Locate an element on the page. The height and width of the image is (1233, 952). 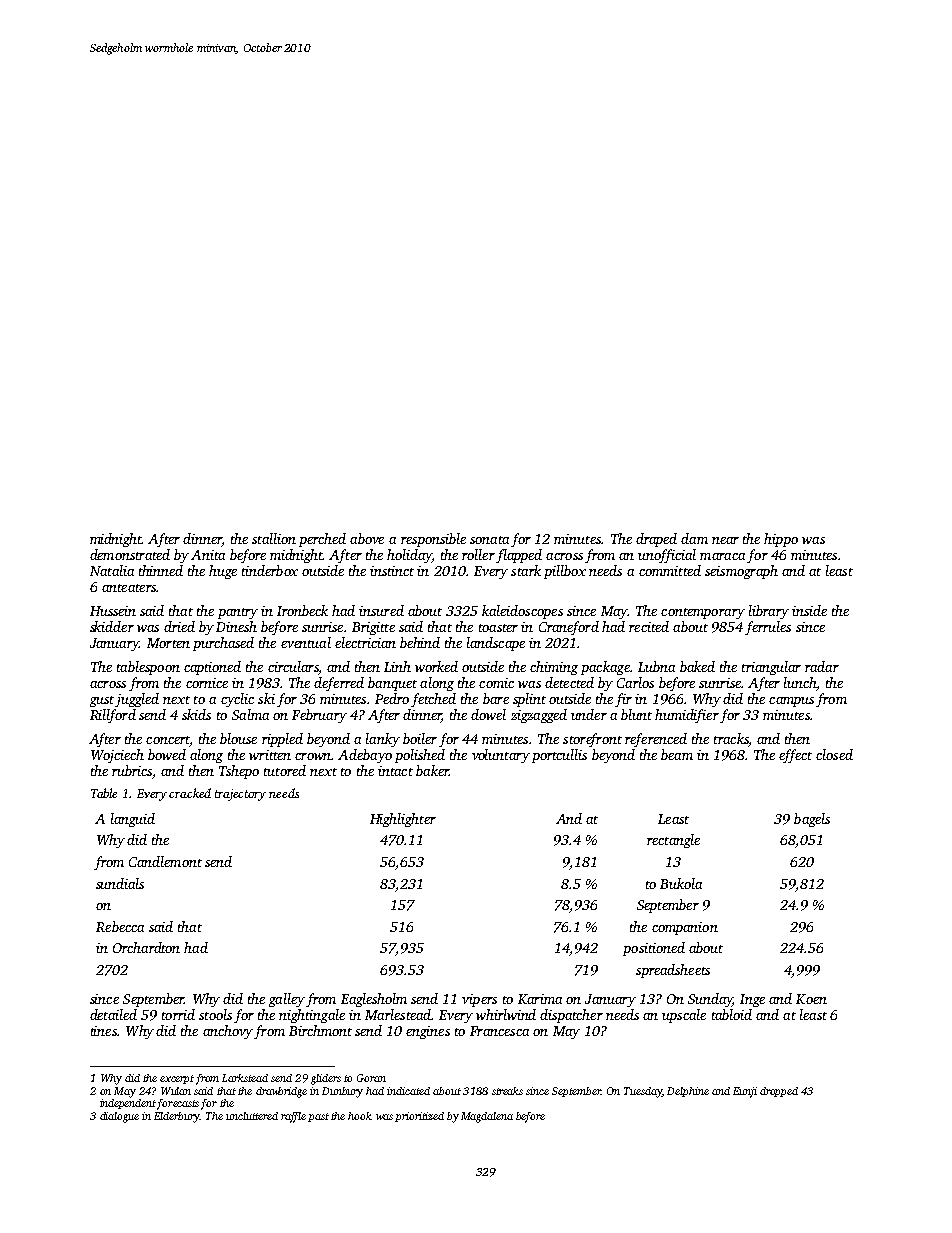
Elderbury is located at coordinates (177, 1117).
